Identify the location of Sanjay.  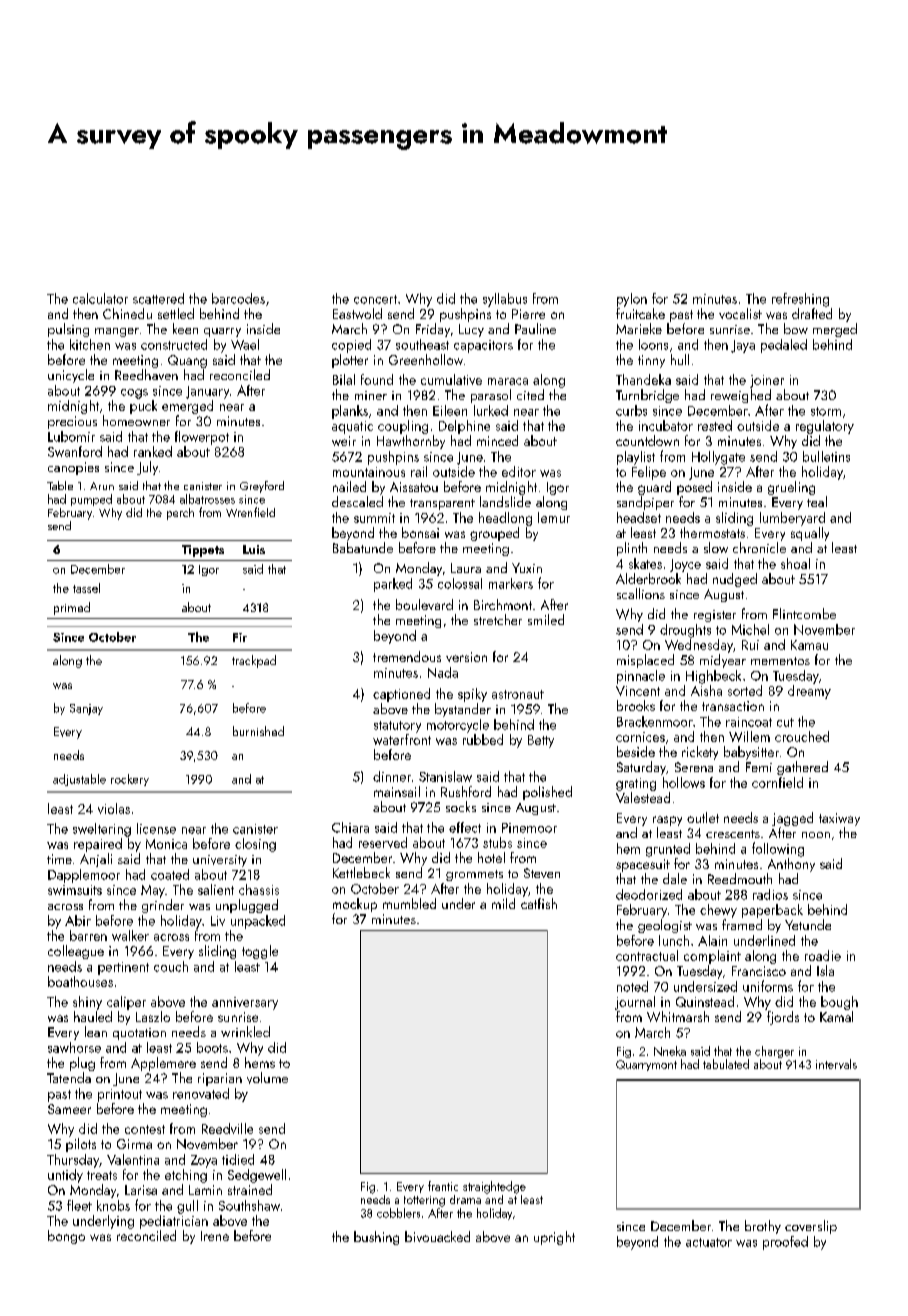
(86, 709).
